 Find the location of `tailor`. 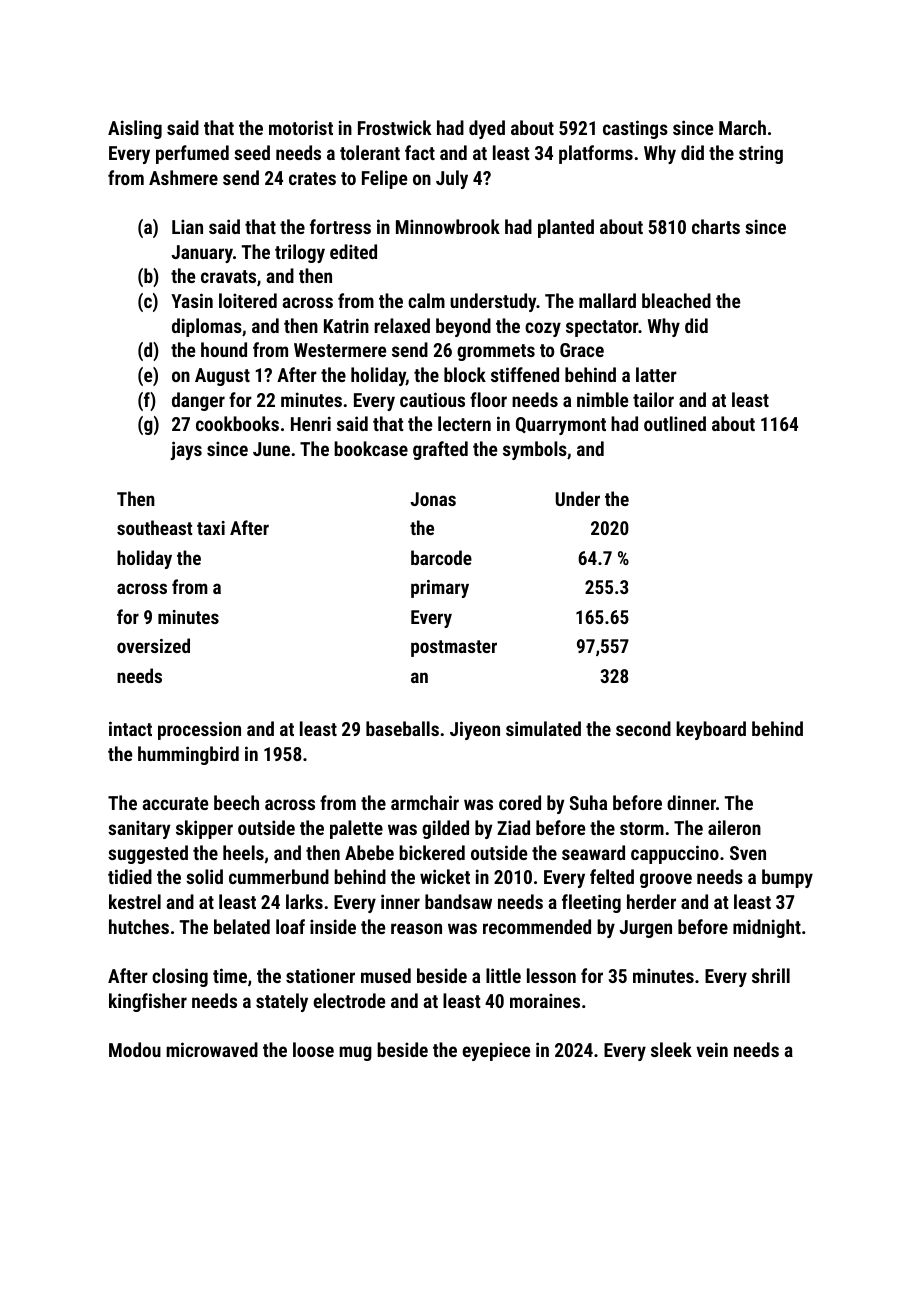

tailor is located at coordinates (653, 399).
